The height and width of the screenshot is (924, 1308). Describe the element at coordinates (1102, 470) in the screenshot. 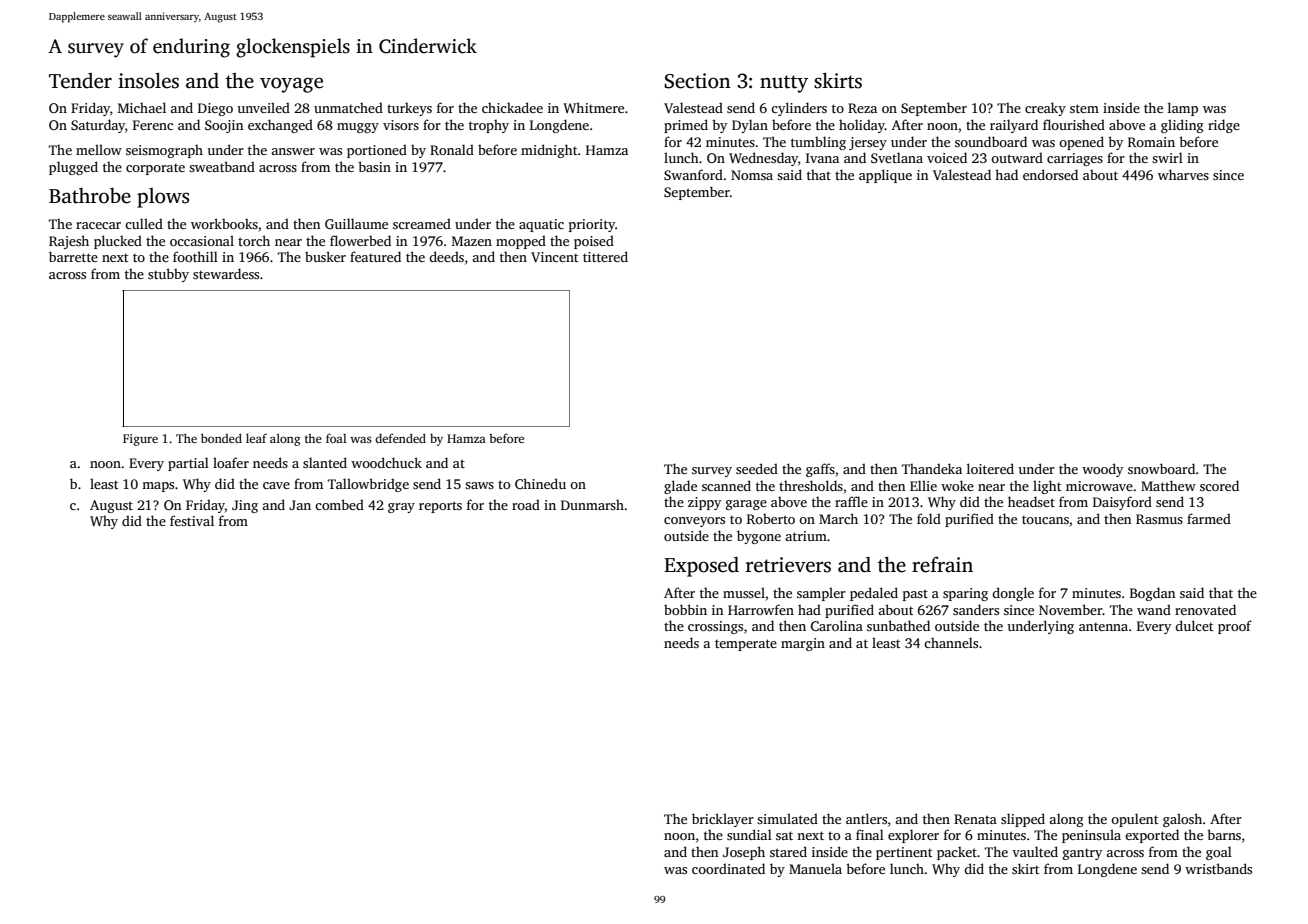

I see `woody` at that location.
